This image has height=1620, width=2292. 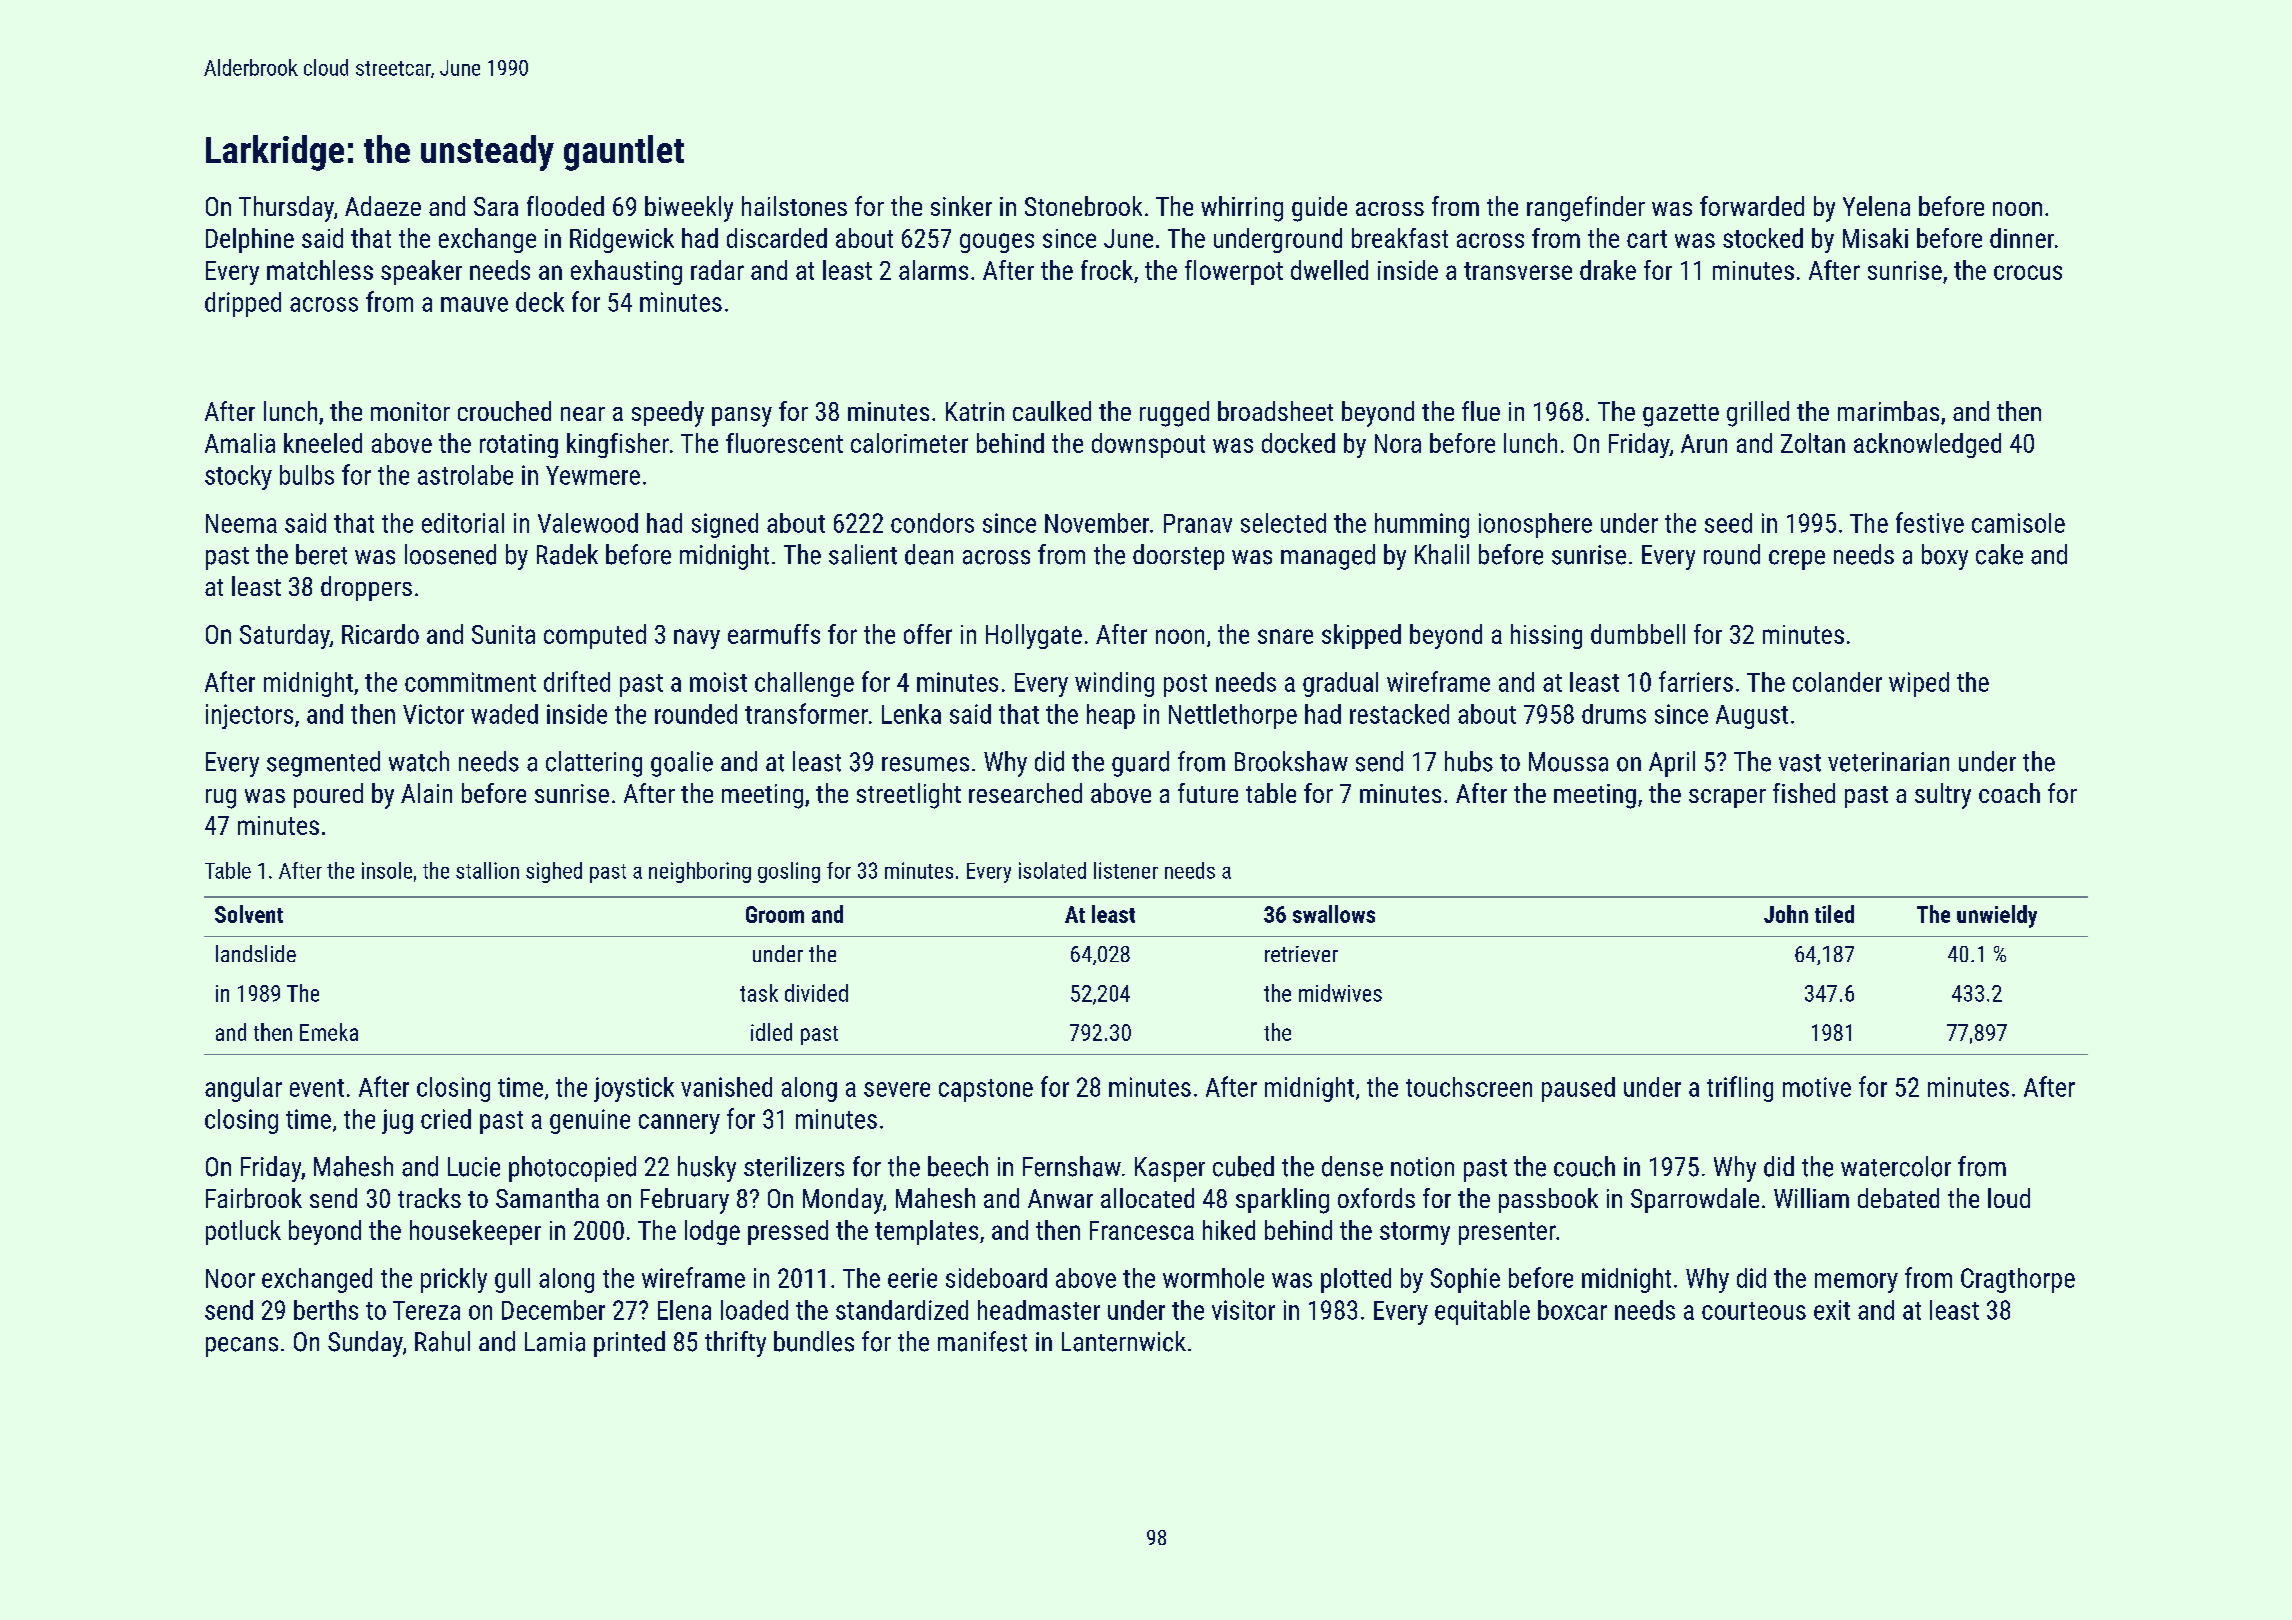 What do you see at coordinates (982, 1341) in the image?
I see `manifest` at bounding box center [982, 1341].
